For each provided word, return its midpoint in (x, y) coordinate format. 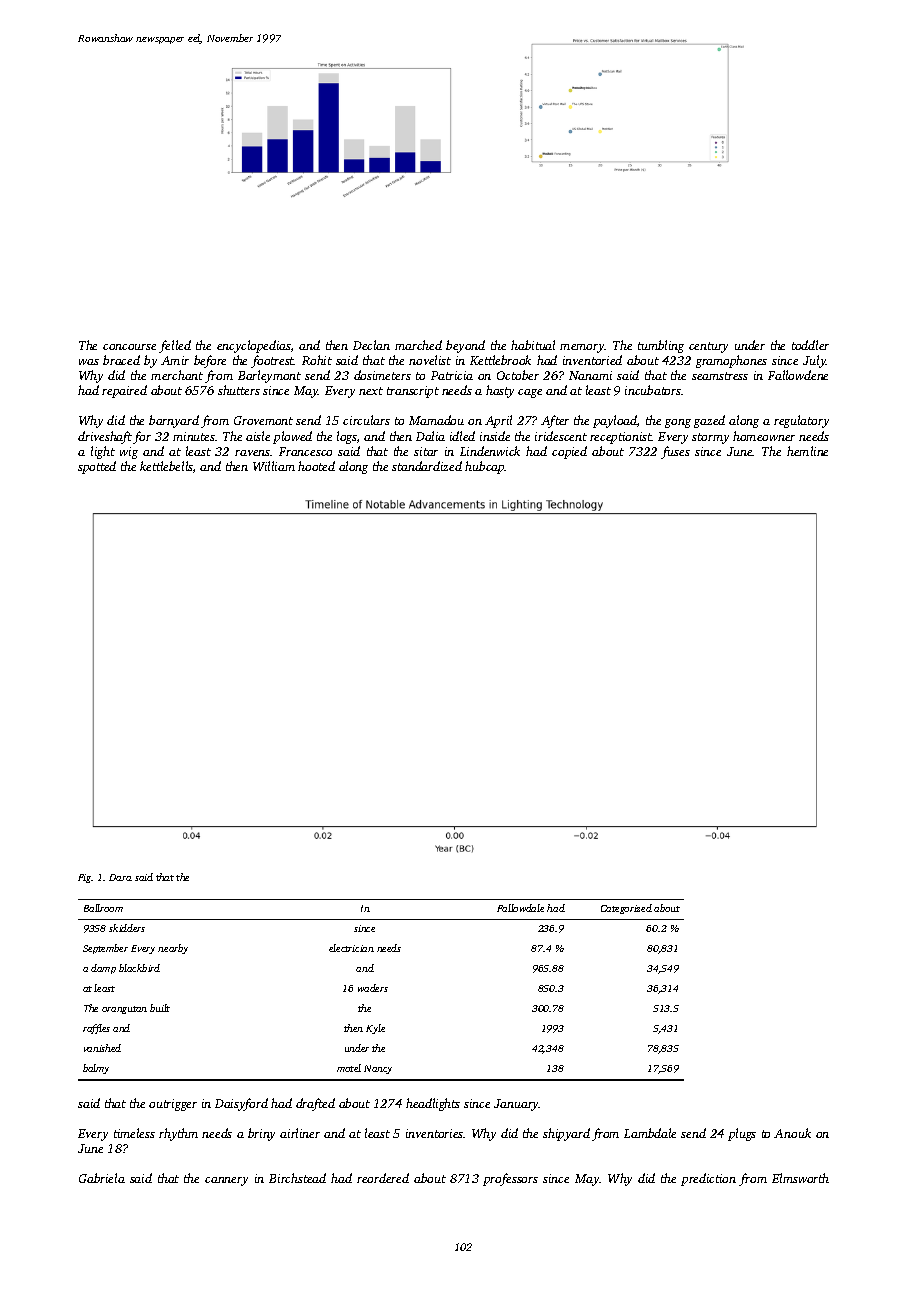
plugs (742, 1134)
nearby (173, 949)
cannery (226, 1181)
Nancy (378, 1069)
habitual (533, 345)
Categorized (626, 909)
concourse (129, 347)
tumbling (661, 346)
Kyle (375, 1029)
